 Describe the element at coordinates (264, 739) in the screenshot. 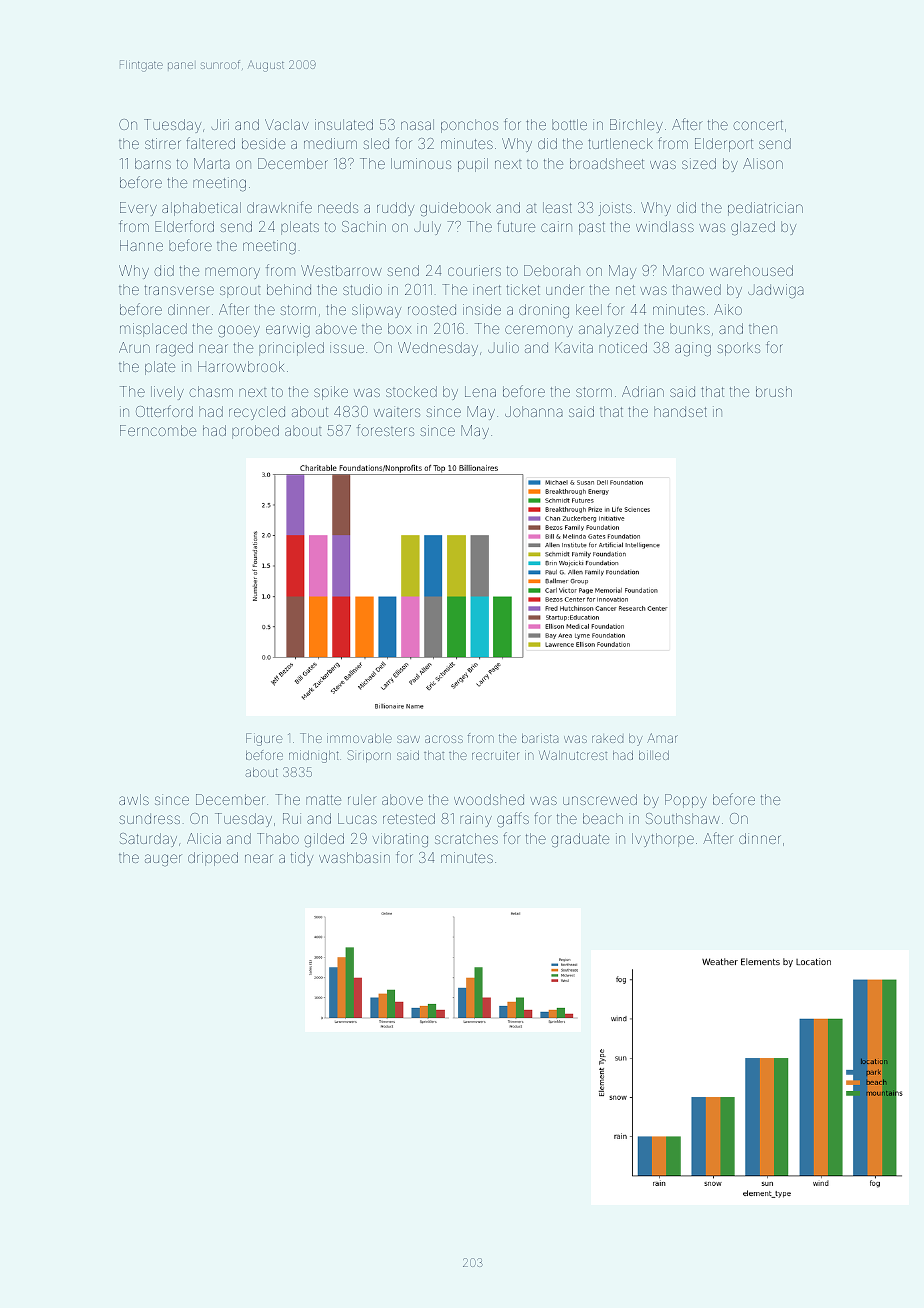

I see `Figure` at that location.
